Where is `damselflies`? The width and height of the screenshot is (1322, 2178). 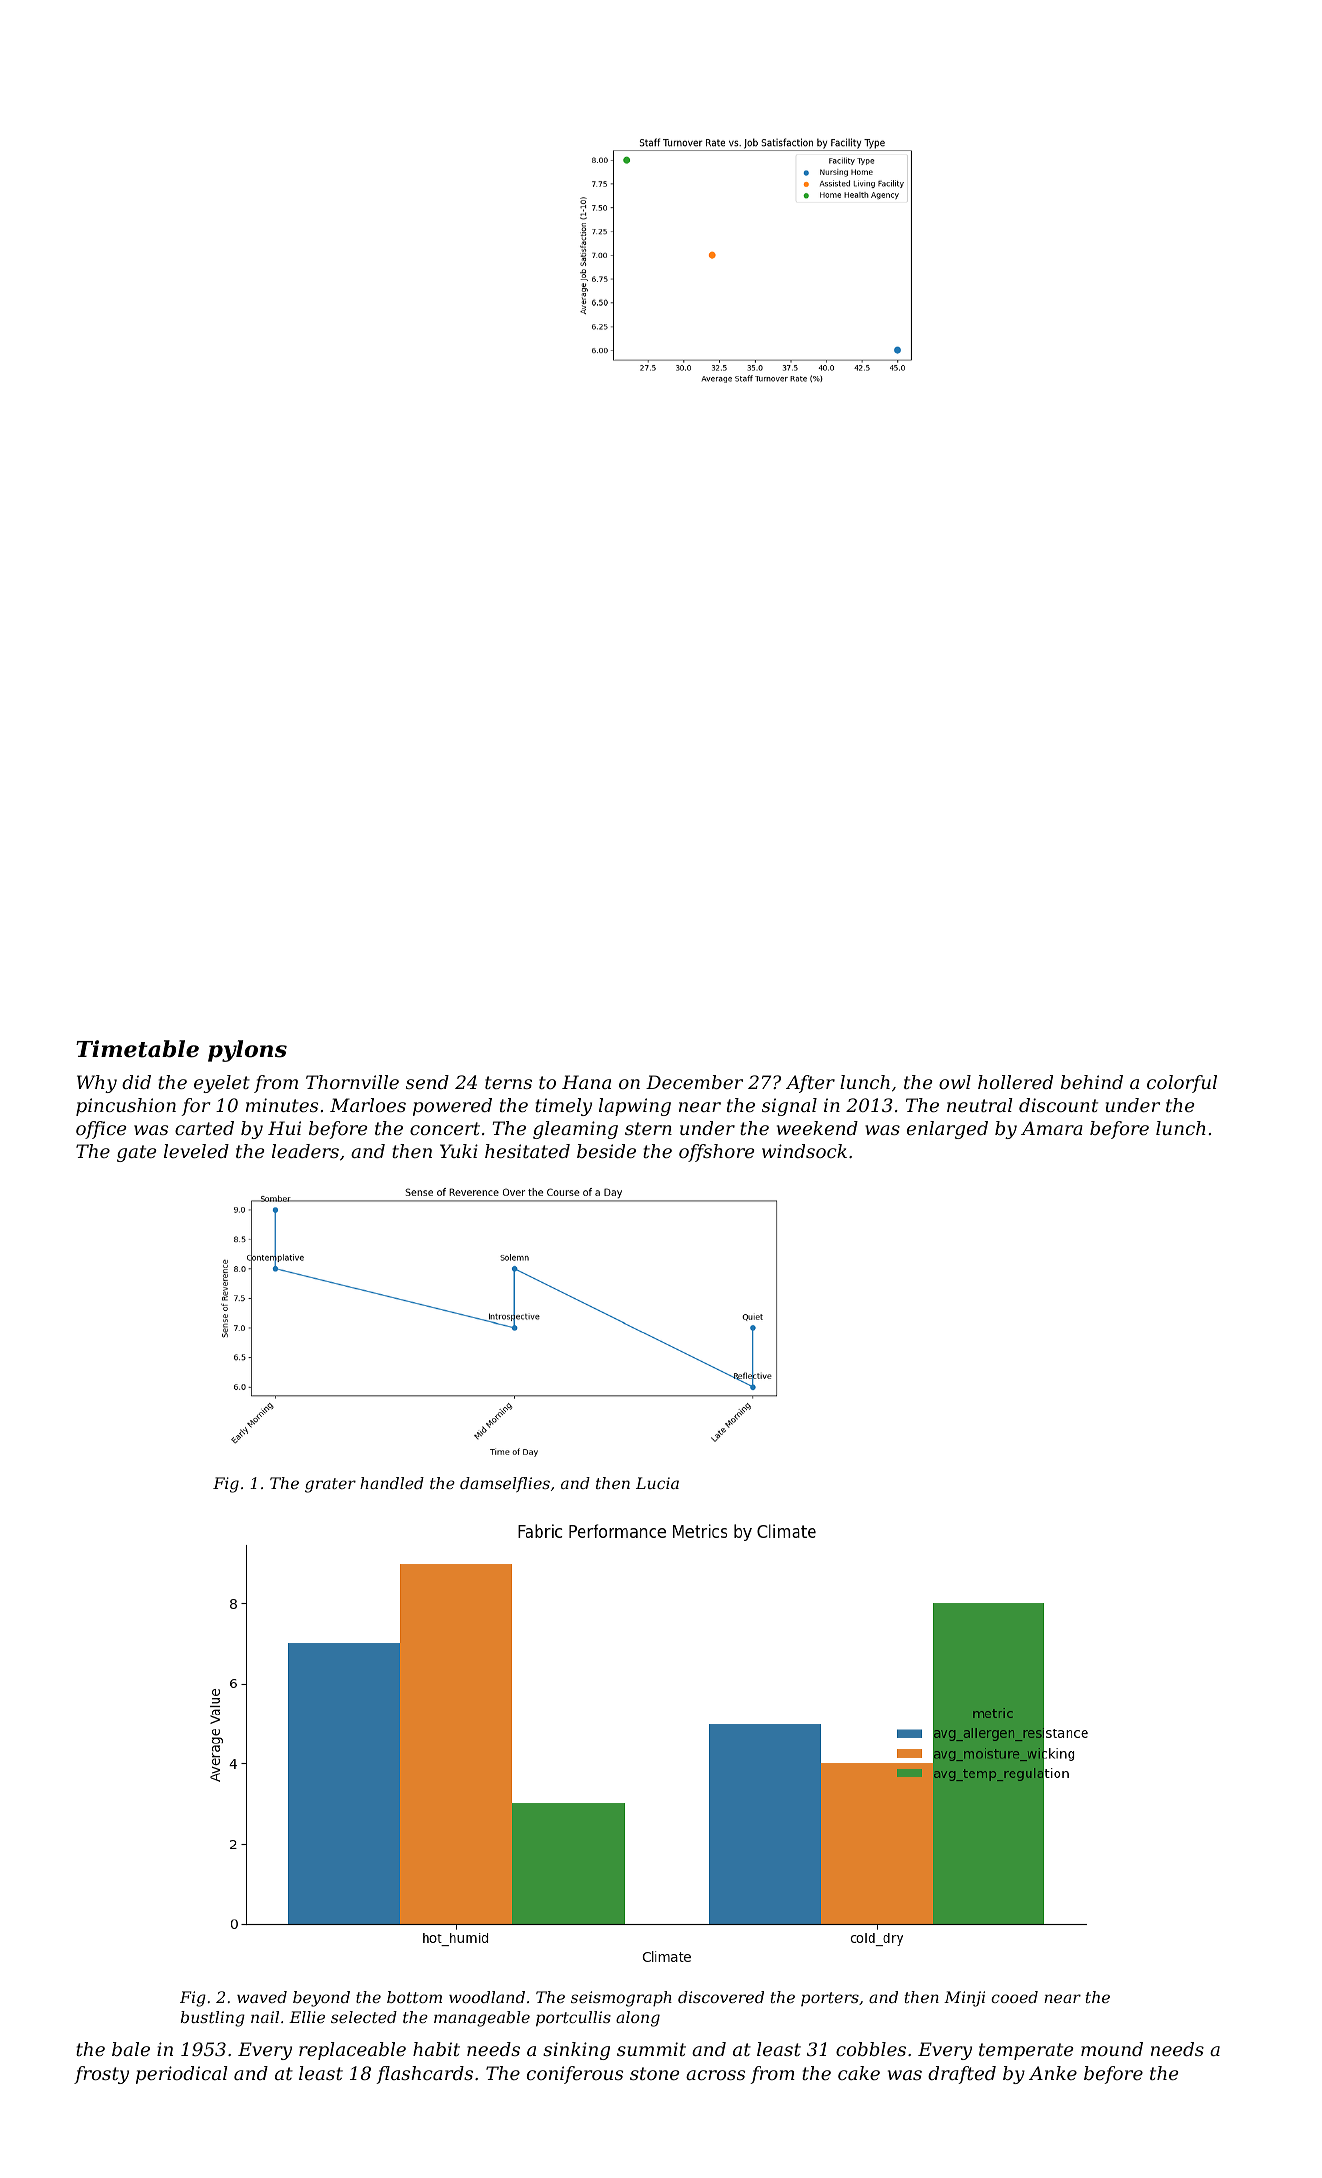
damselflies is located at coordinates (505, 1484).
